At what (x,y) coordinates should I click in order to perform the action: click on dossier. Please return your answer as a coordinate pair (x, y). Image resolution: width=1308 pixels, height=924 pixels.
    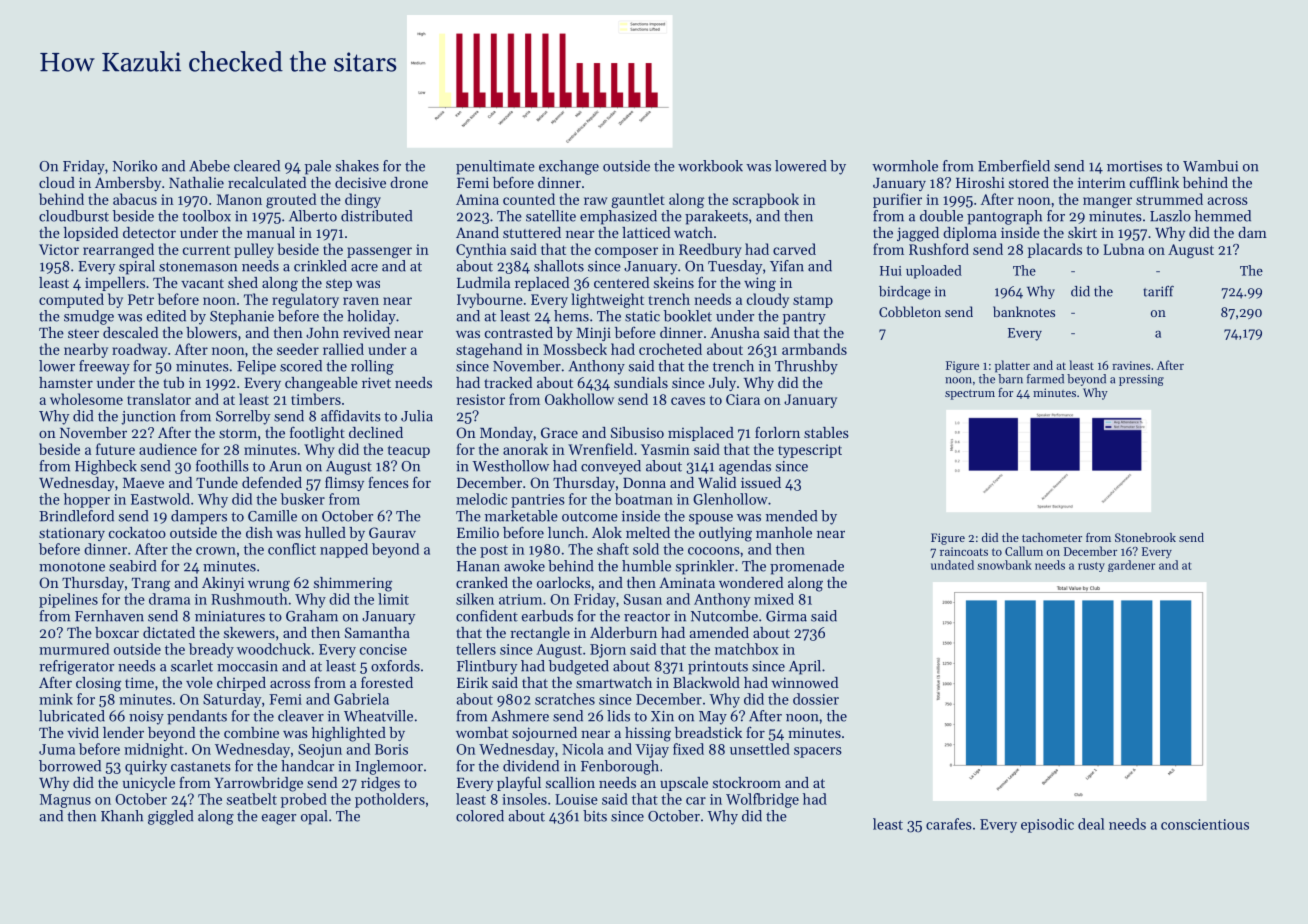
    Looking at the image, I should click on (816, 699).
